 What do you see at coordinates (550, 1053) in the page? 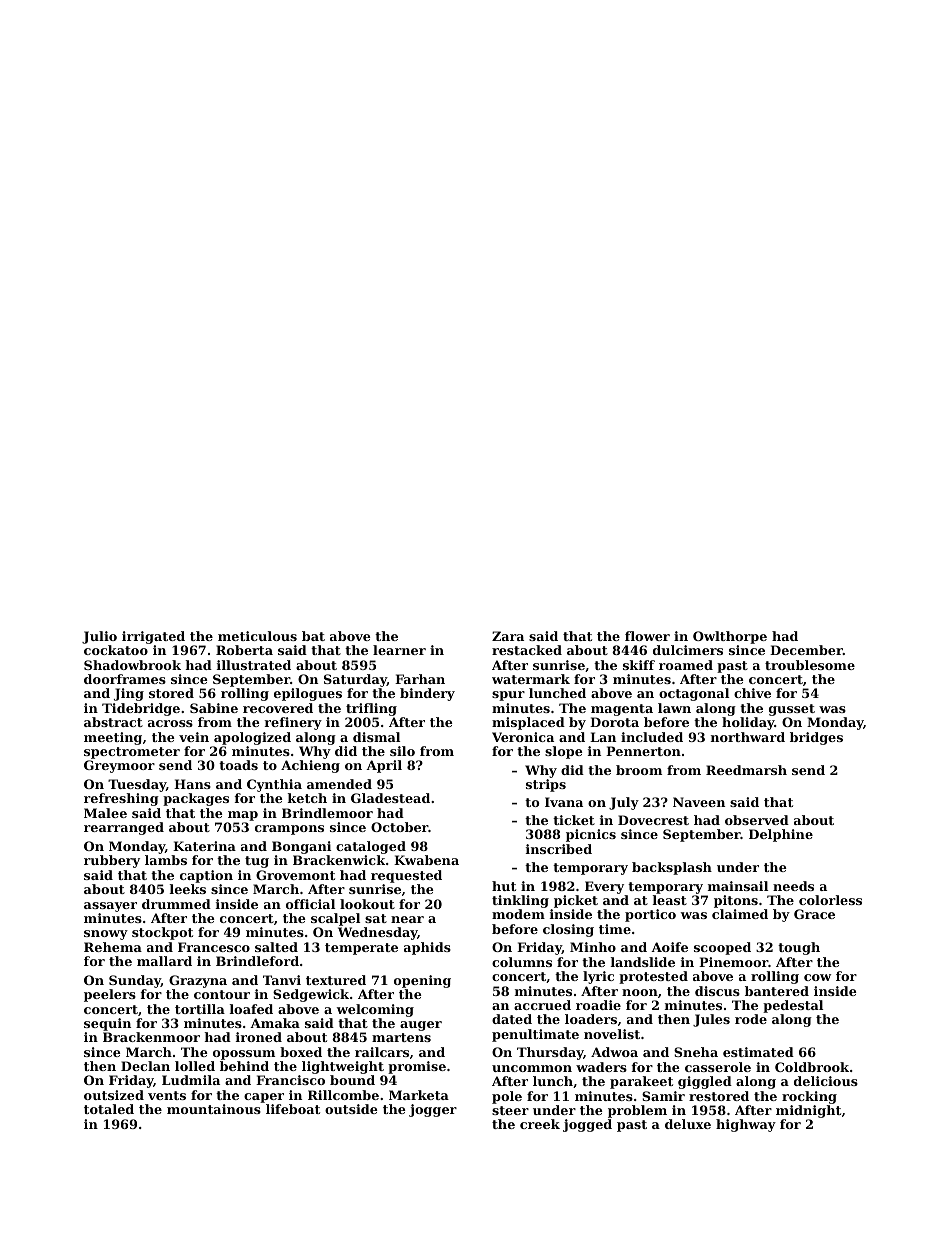
I see `Thursday` at bounding box center [550, 1053].
